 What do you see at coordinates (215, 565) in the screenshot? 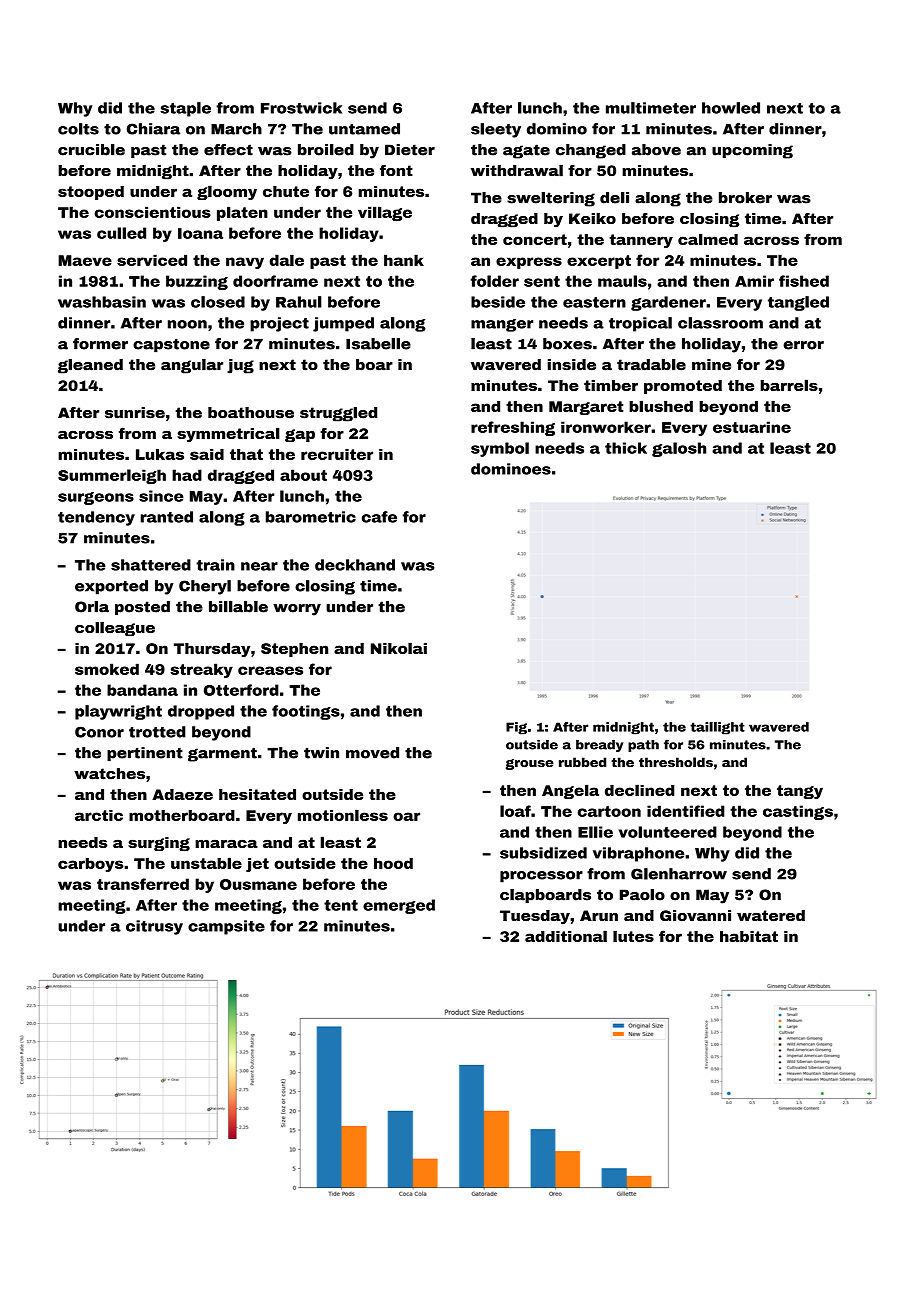
I see `train` at bounding box center [215, 565].
